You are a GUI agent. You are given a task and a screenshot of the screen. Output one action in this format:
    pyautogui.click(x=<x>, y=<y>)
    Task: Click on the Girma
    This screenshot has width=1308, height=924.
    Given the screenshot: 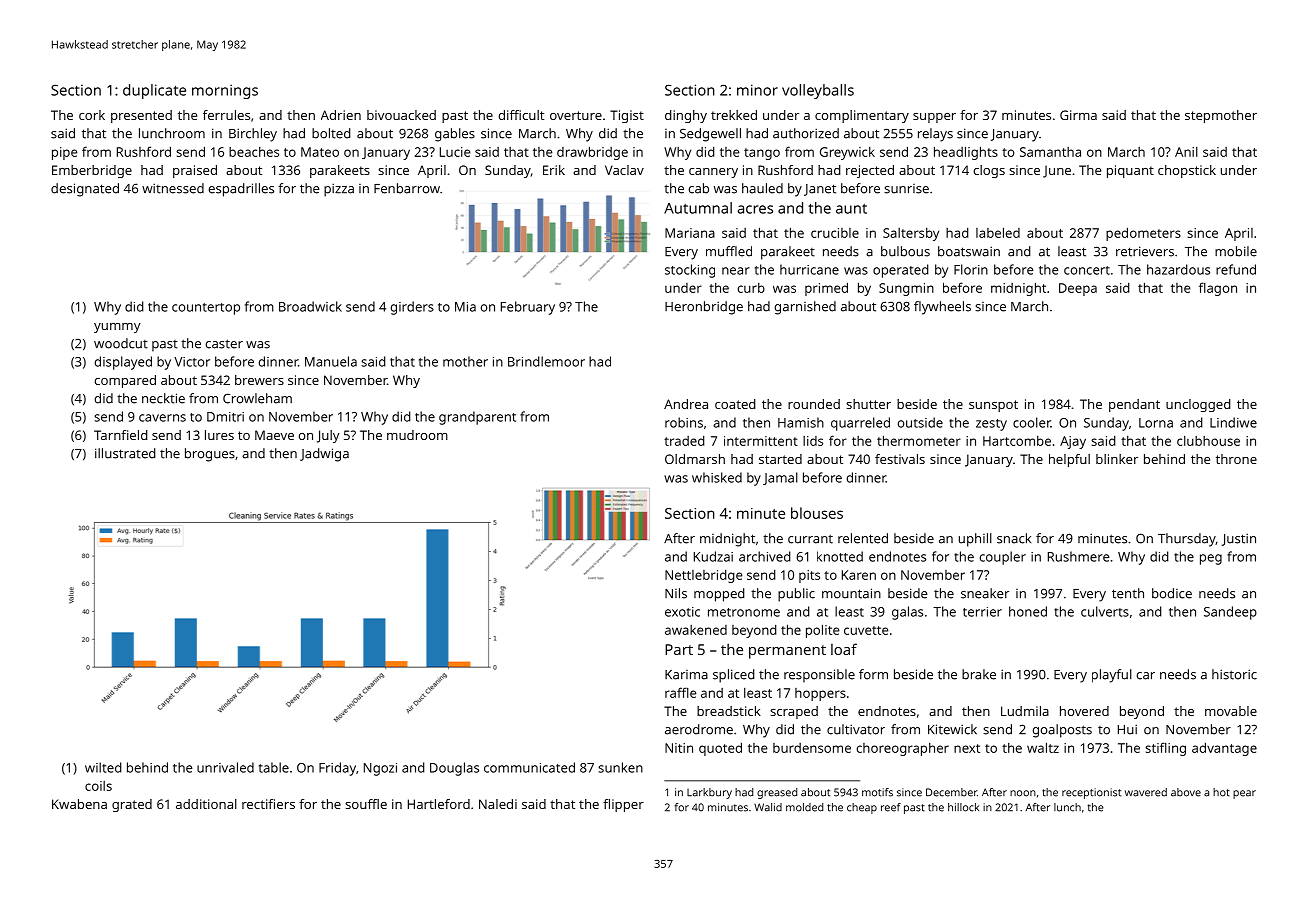 What is the action you would take?
    pyautogui.click(x=1078, y=115)
